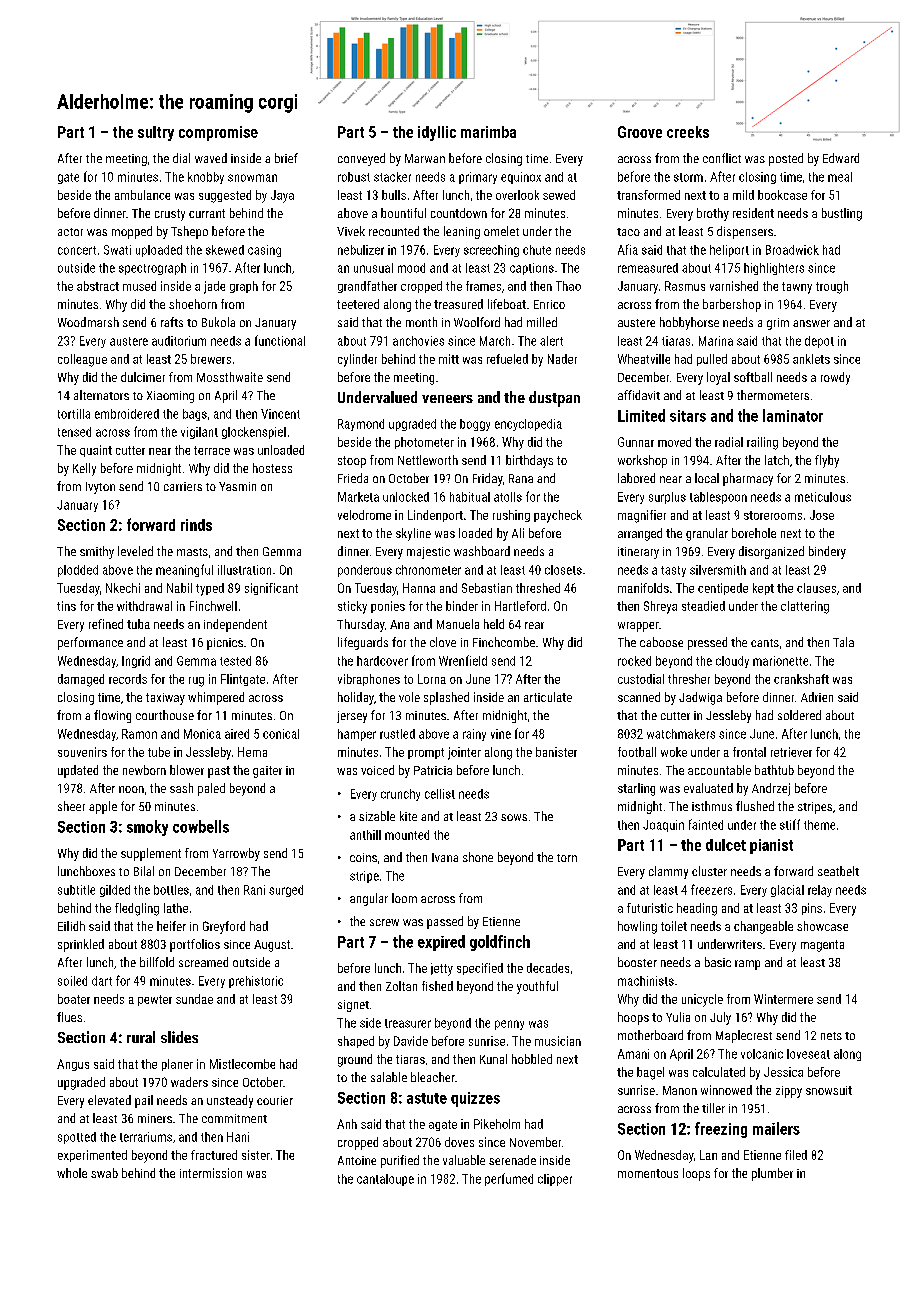  What do you see at coordinates (497, 1124) in the page?
I see `Pikeholm` at bounding box center [497, 1124].
